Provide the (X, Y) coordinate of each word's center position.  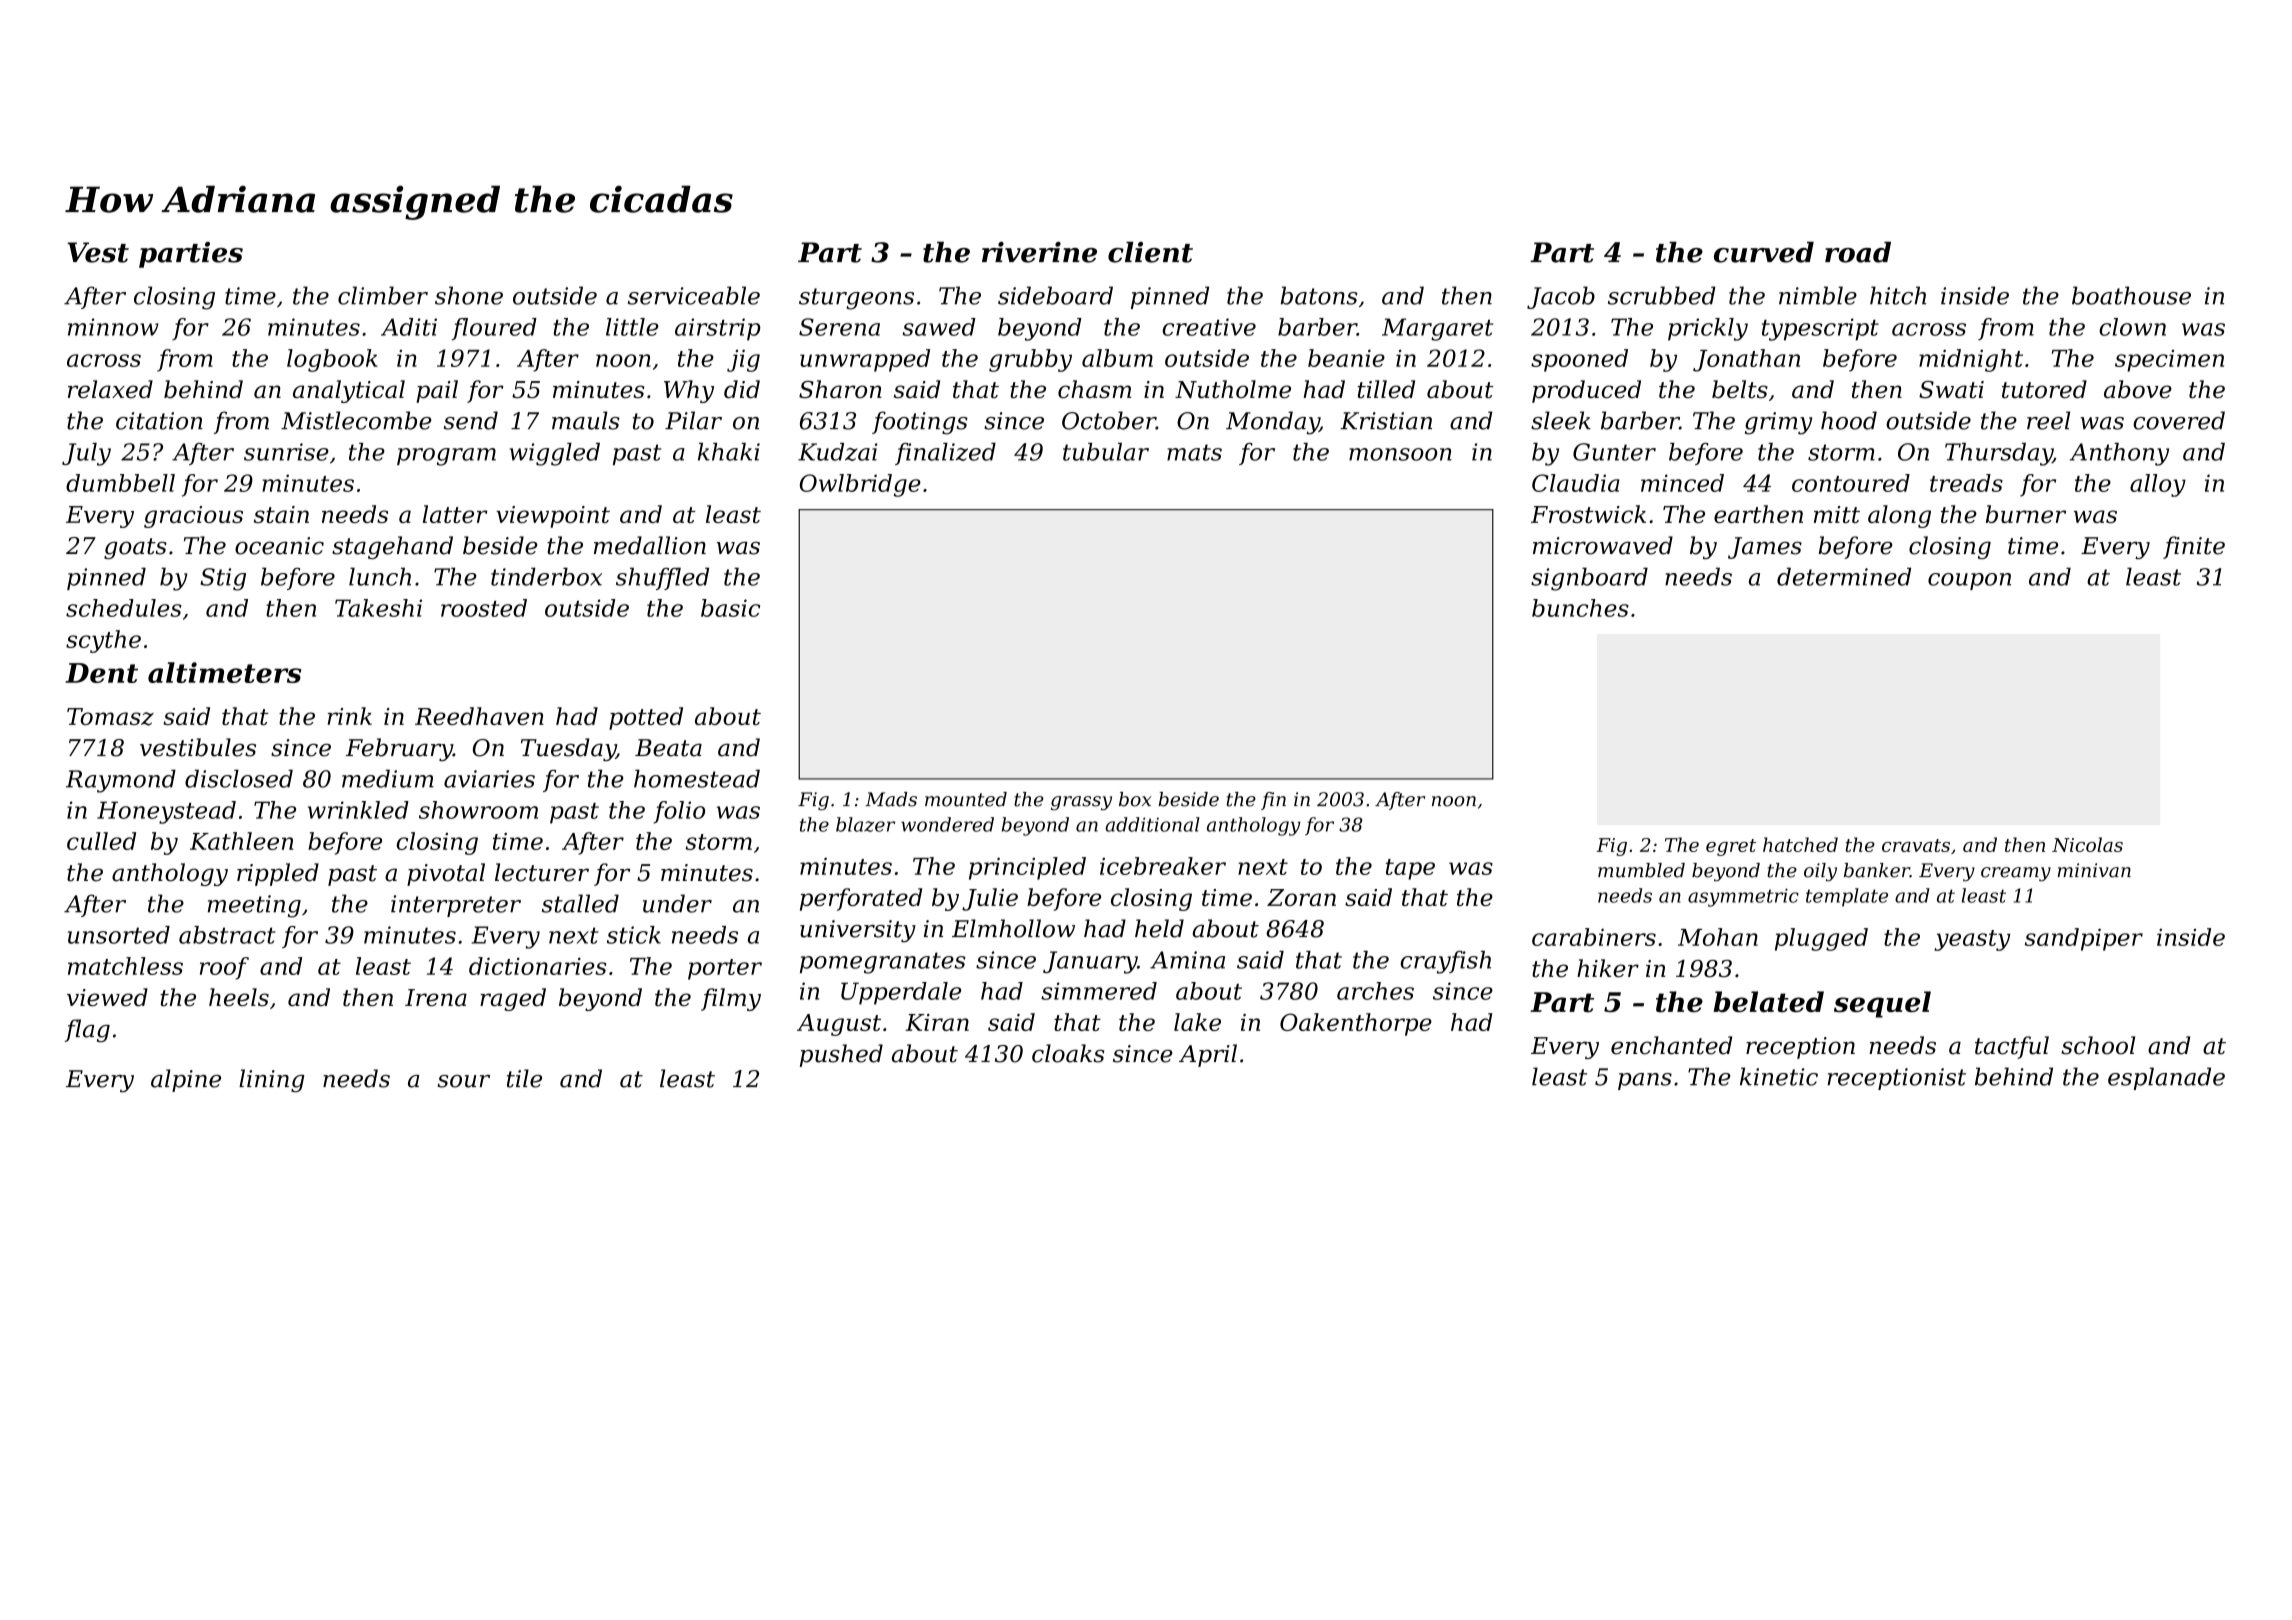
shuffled (662, 578)
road (1858, 252)
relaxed (110, 389)
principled (1027, 868)
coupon (1969, 581)
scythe (103, 641)
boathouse (2131, 295)
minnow (113, 327)
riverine (1039, 252)
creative (1209, 327)
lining (272, 1081)
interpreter (456, 906)
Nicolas (2087, 844)
